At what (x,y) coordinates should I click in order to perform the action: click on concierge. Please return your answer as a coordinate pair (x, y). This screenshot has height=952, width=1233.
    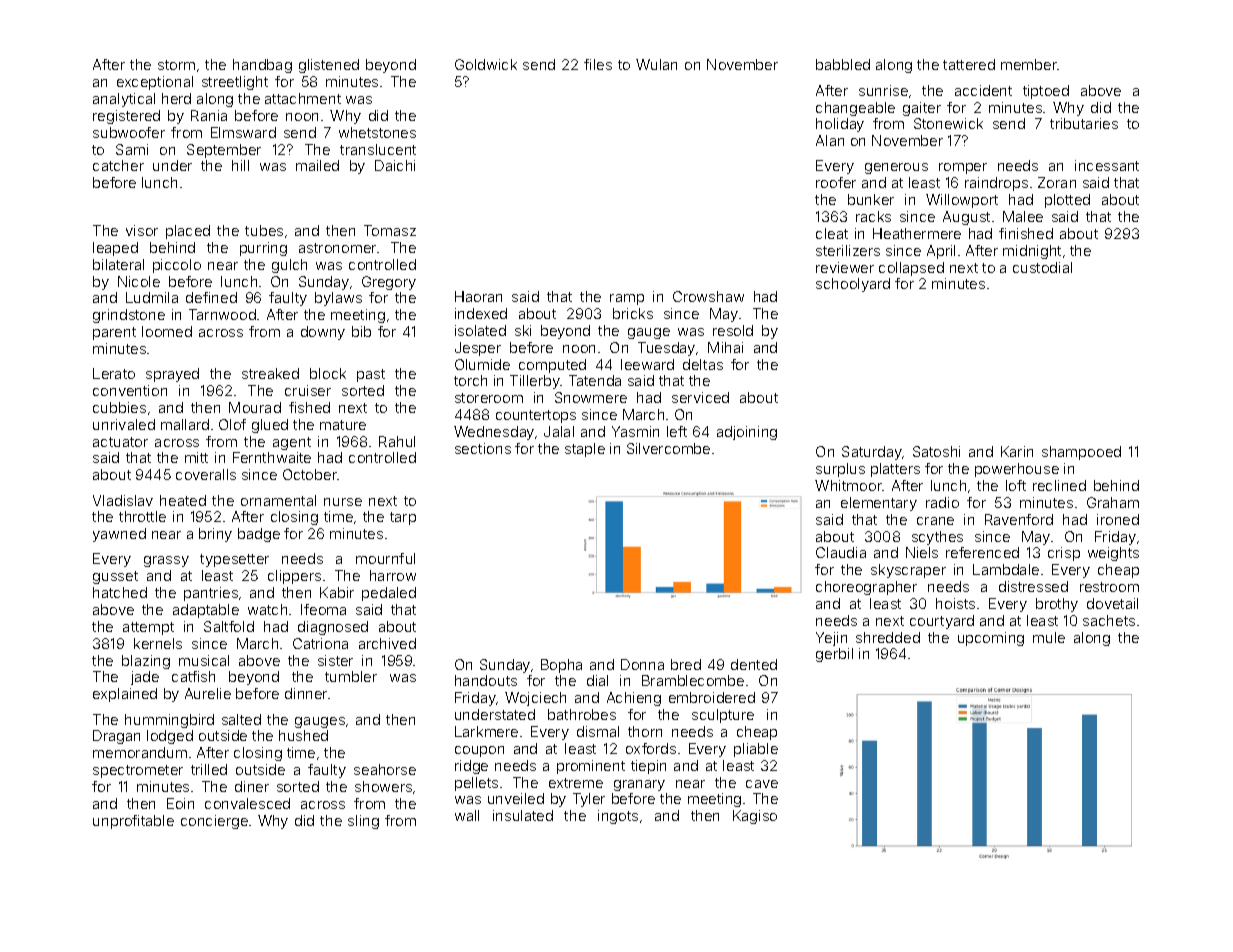
    Looking at the image, I should click on (214, 822).
